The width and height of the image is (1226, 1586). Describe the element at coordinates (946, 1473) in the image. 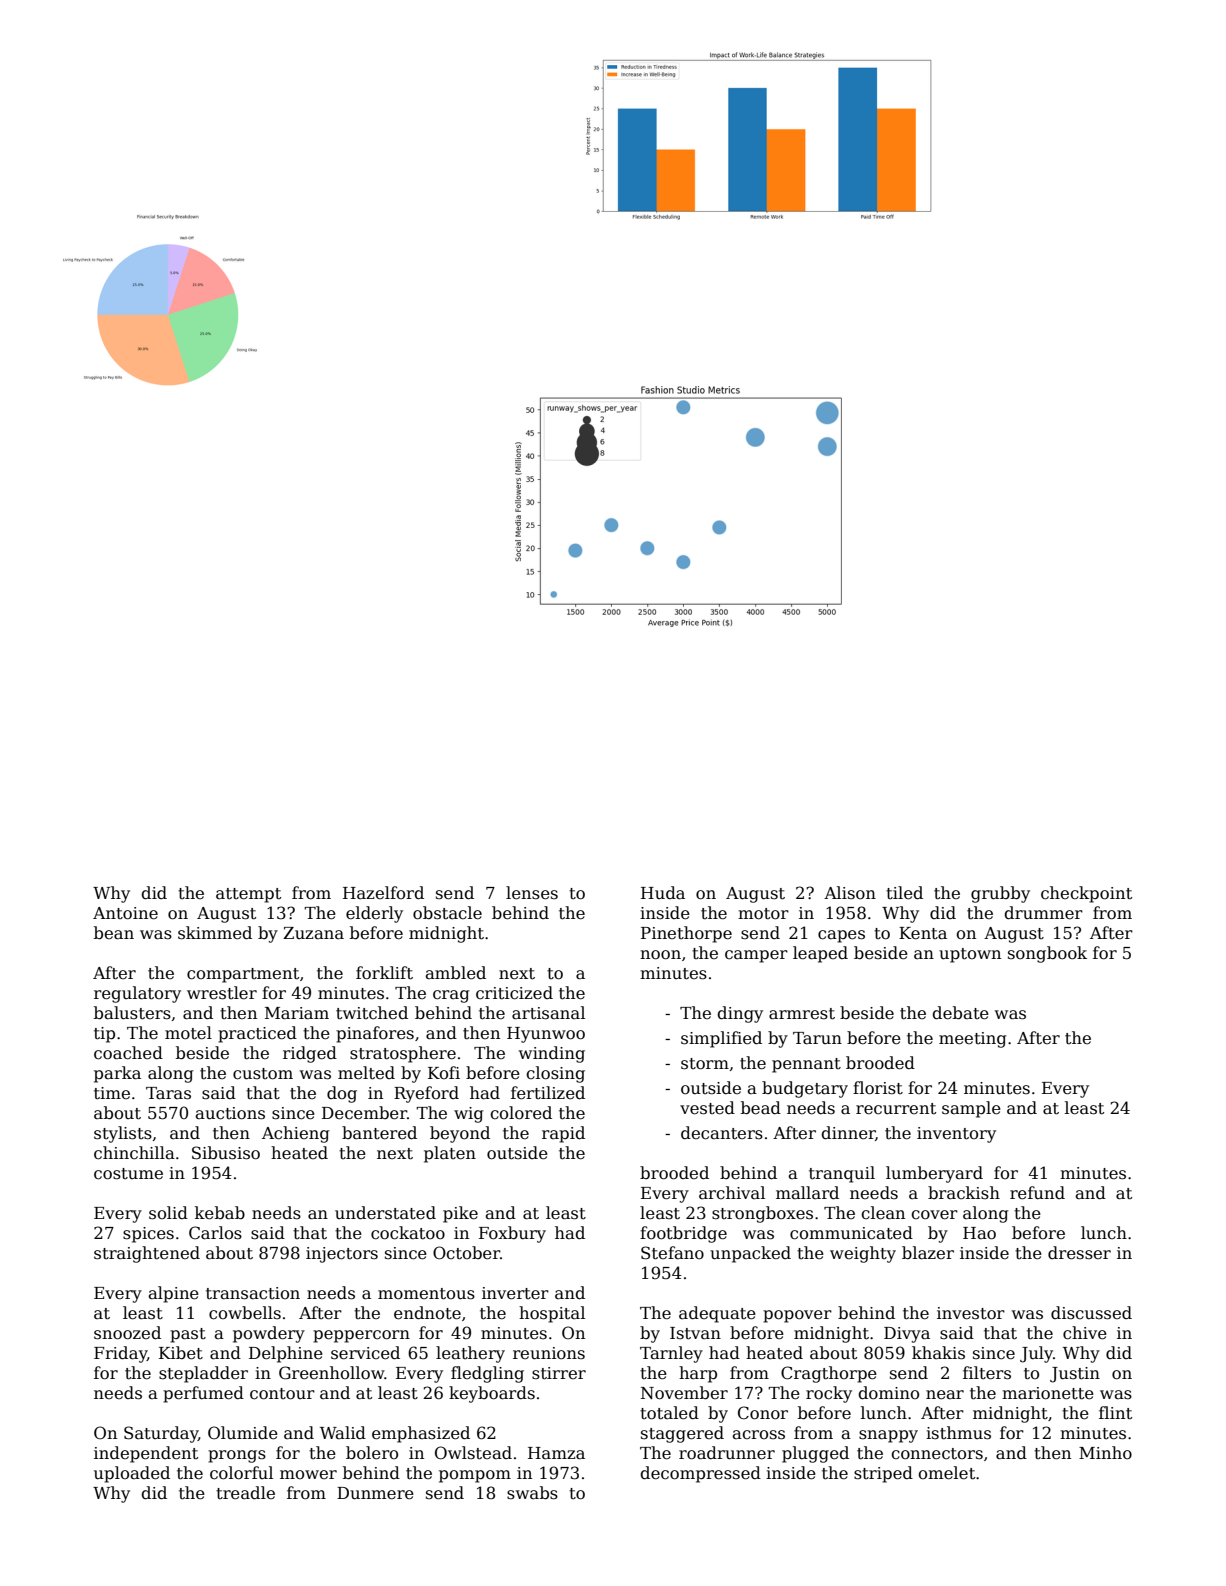

I see `omelet` at that location.
